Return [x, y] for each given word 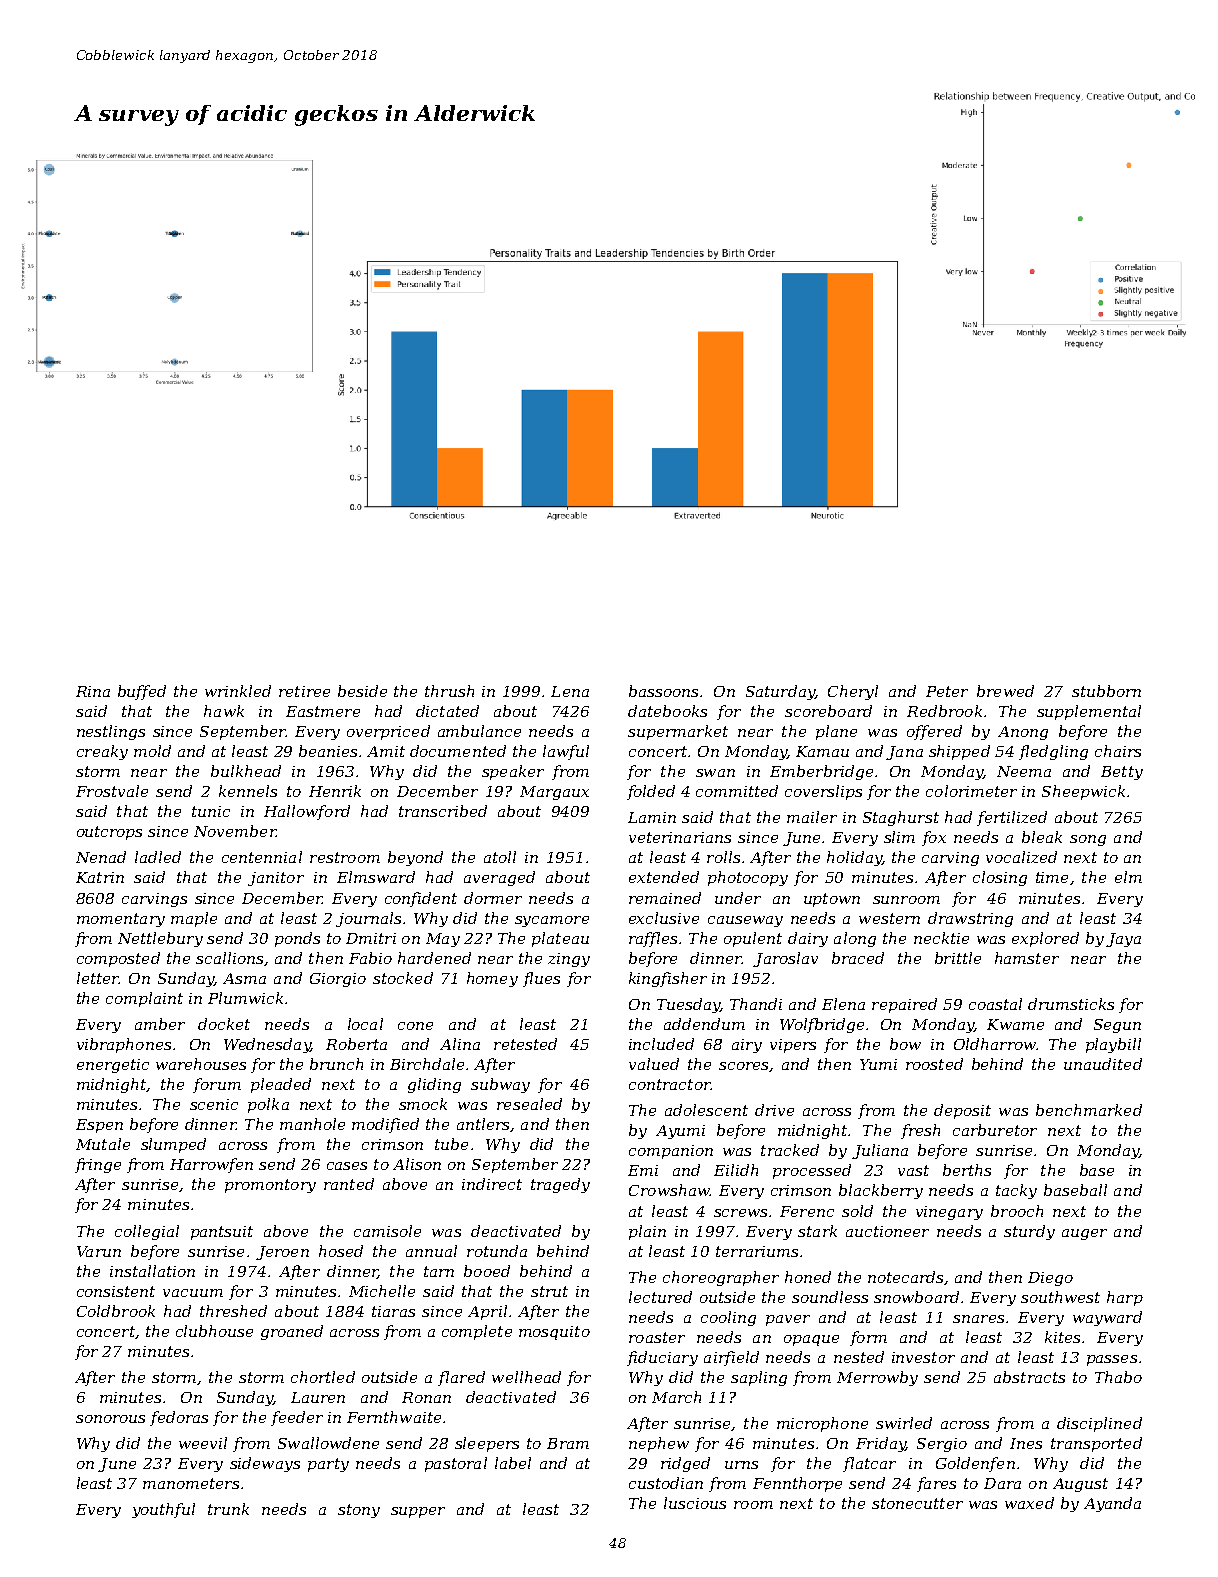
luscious [695, 1503]
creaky [102, 752]
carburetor [995, 1130]
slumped [173, 1145]
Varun [99, 1251]
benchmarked [1089, 1110]
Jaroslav [785, 959]
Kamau [822, 751]
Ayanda [1112, 1504]
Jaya [1123, 940]
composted [118, 959]
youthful [163, 1510]
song [1088, 840]
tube [451, 1144]
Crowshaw [669, 1190]
